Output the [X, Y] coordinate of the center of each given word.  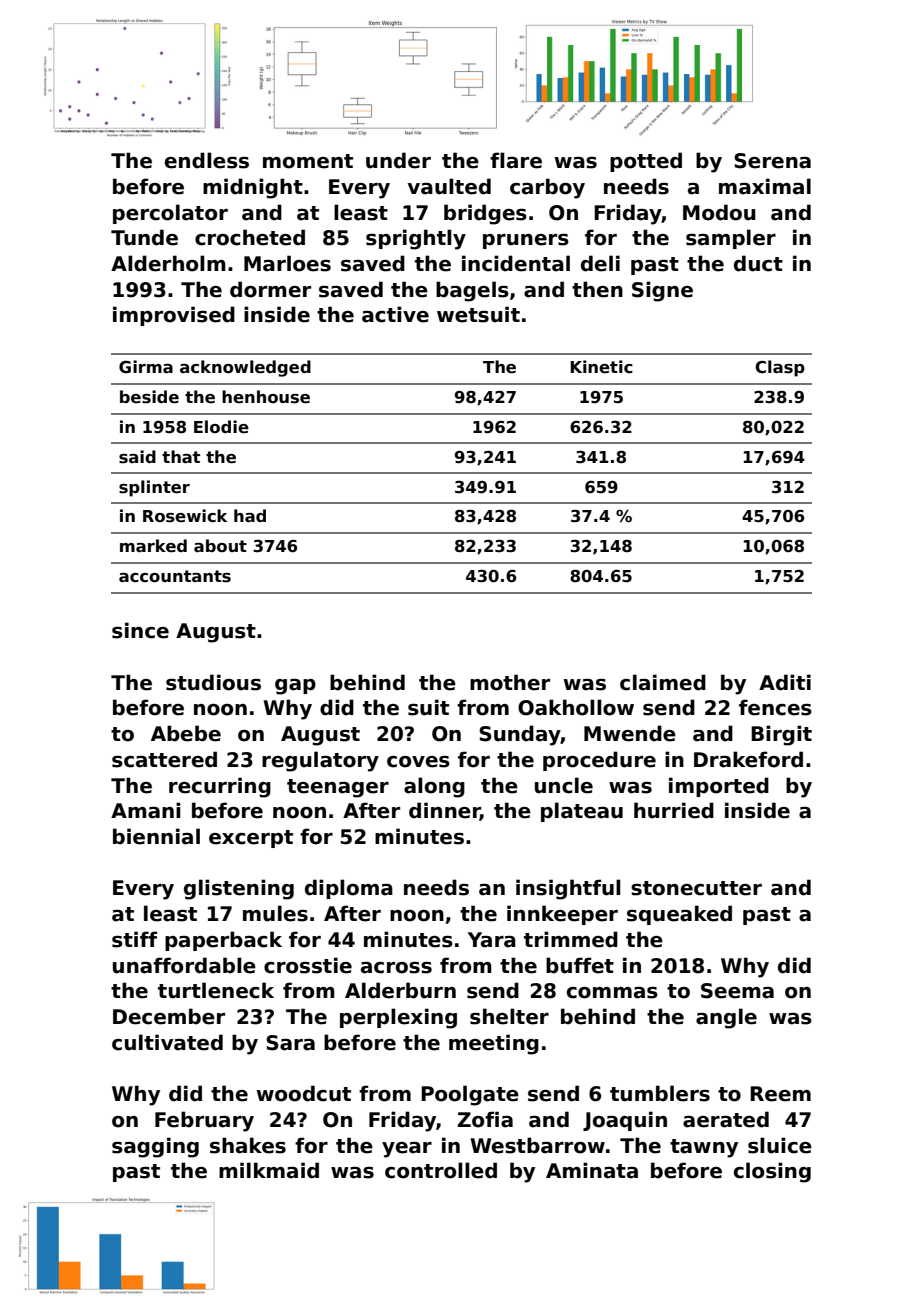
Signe [662, 291]
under [398, 160]
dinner [444, 811]
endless [207, 160]
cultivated [167, 1042]
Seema [737, 991]
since [140, 630]
